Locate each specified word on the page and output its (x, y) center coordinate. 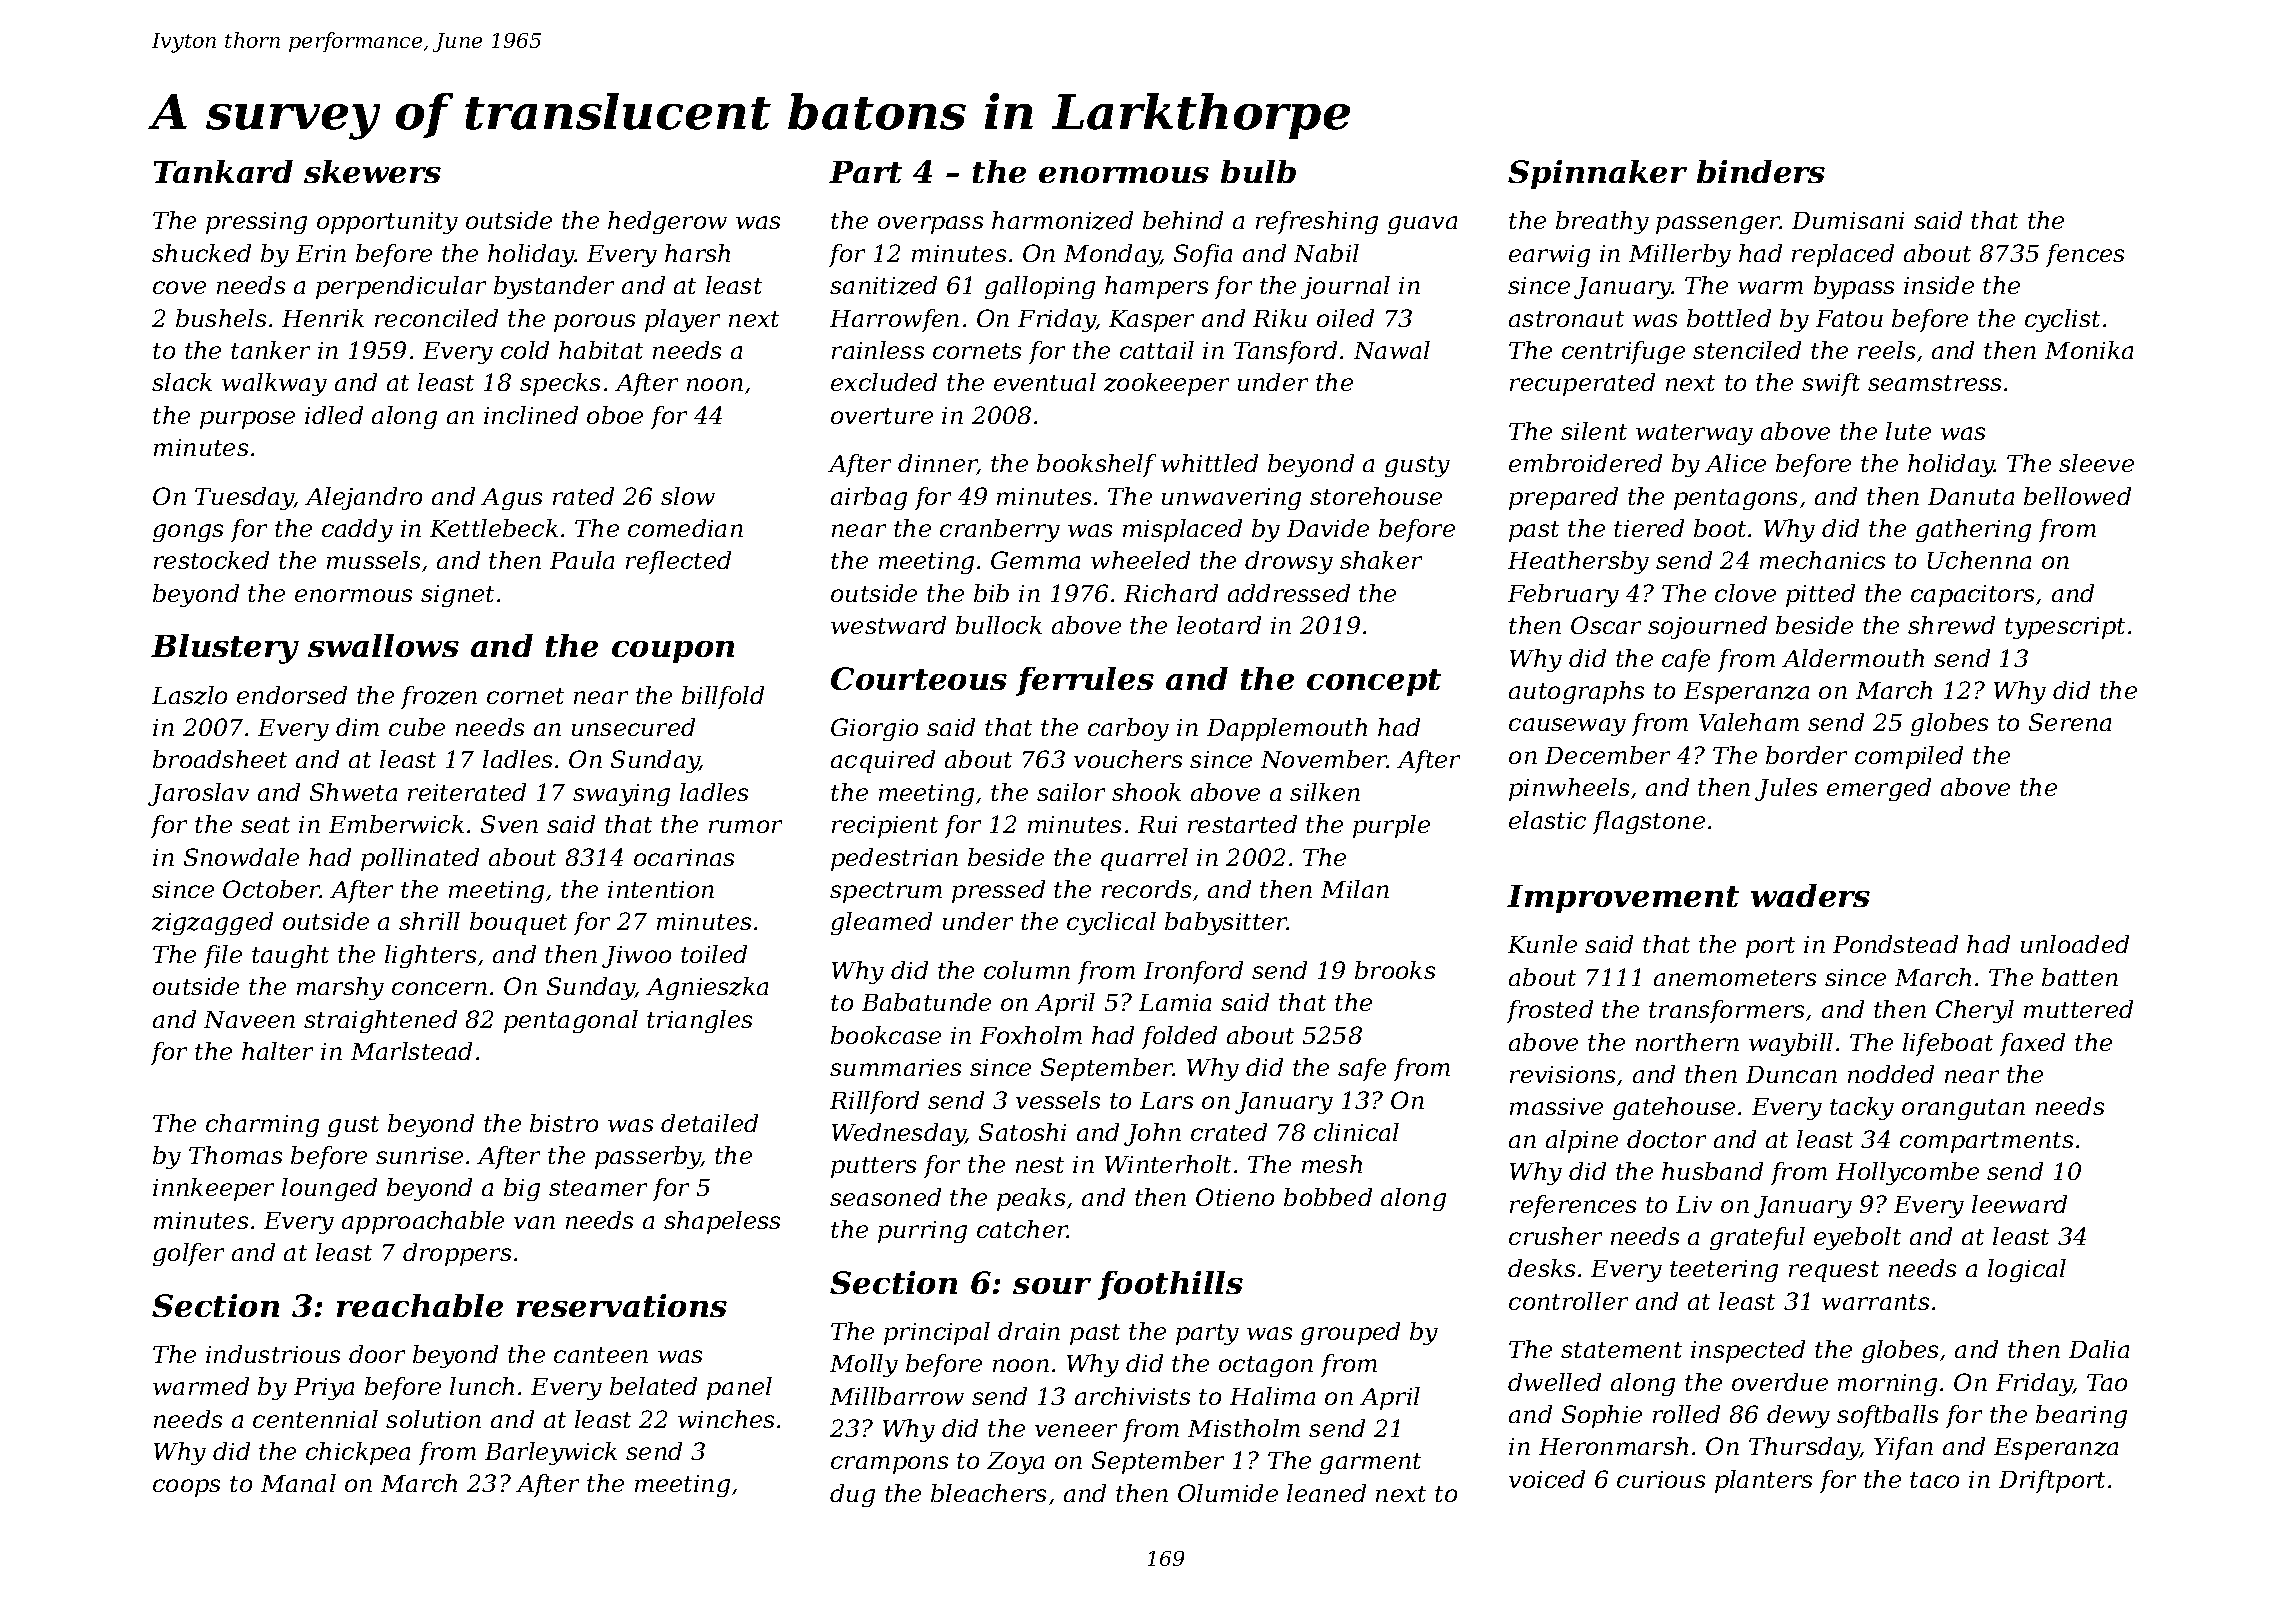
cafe (1686, 660)
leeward (2019, 1204)
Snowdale (241, 857)
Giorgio (874, 729)
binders (1761, 171)
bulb (1258, 171)
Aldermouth (1853, 658)
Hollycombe (1907, 1173)
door (377, 1354)
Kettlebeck (494, 528)
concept (1374, 682)
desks (1541, 1268)
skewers (372, 171)
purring (922, 1232)
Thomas (235, 1155)
